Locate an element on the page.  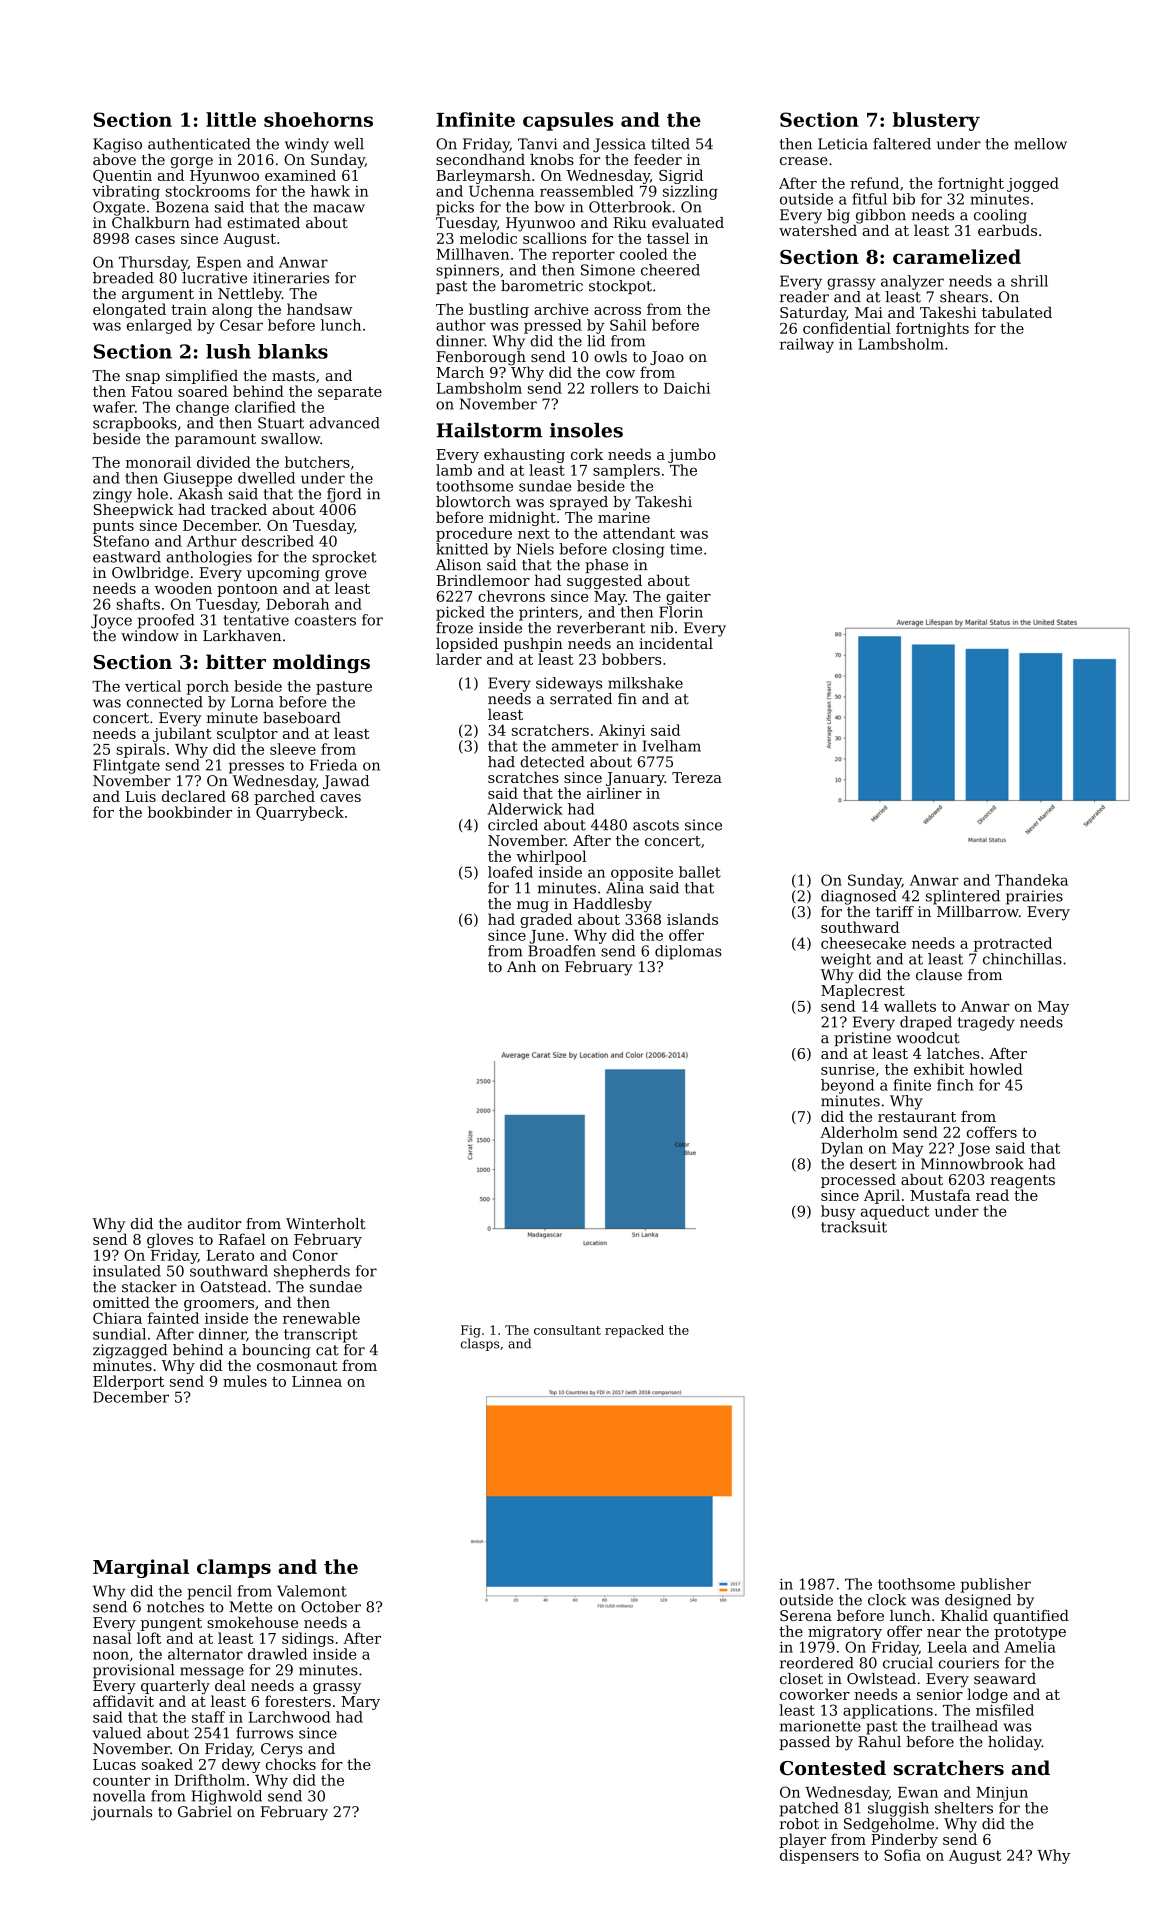
bookbinder is located at coordinates (190, 812).
